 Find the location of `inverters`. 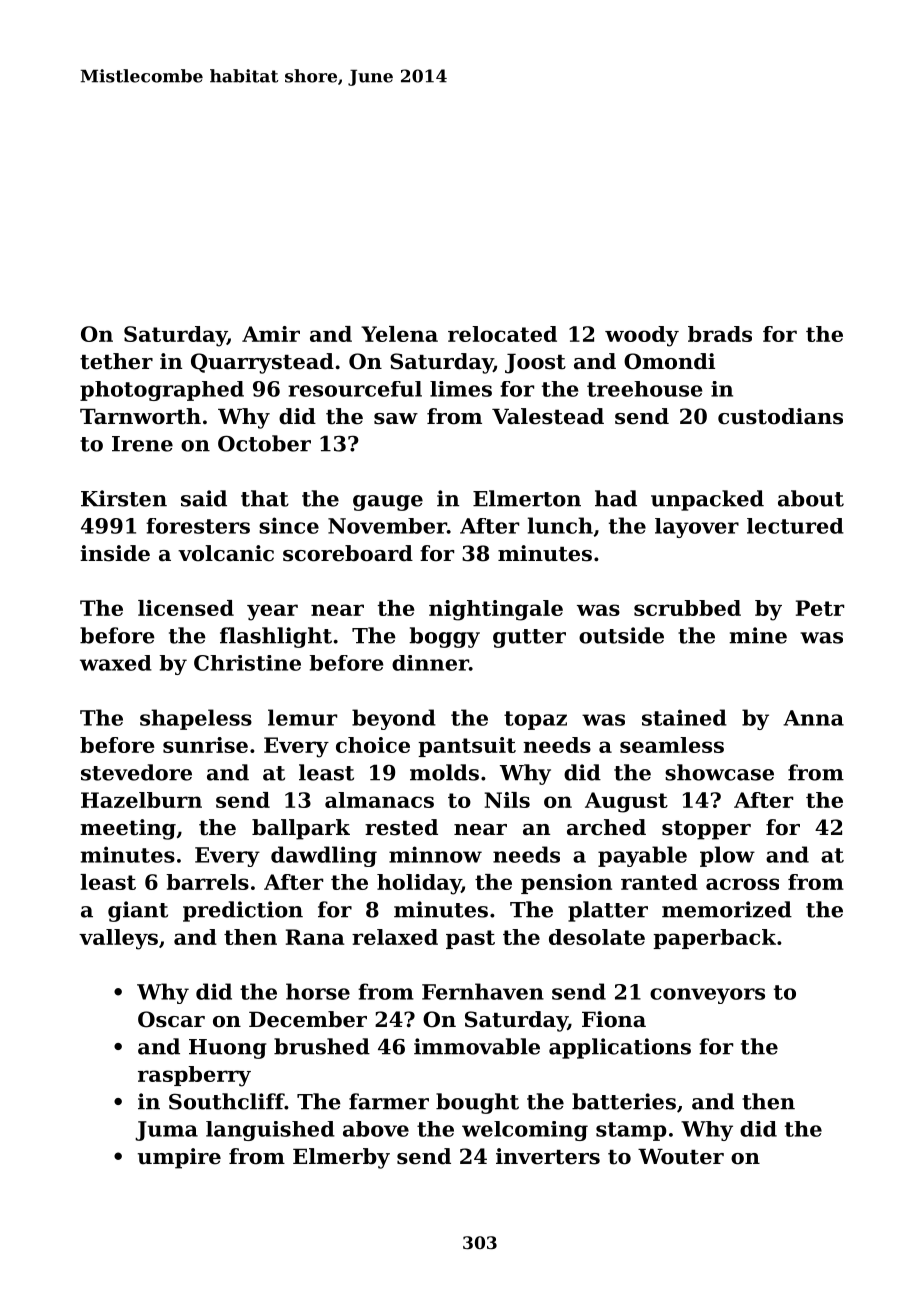

inverters is located at coordinates (548, 1156).
